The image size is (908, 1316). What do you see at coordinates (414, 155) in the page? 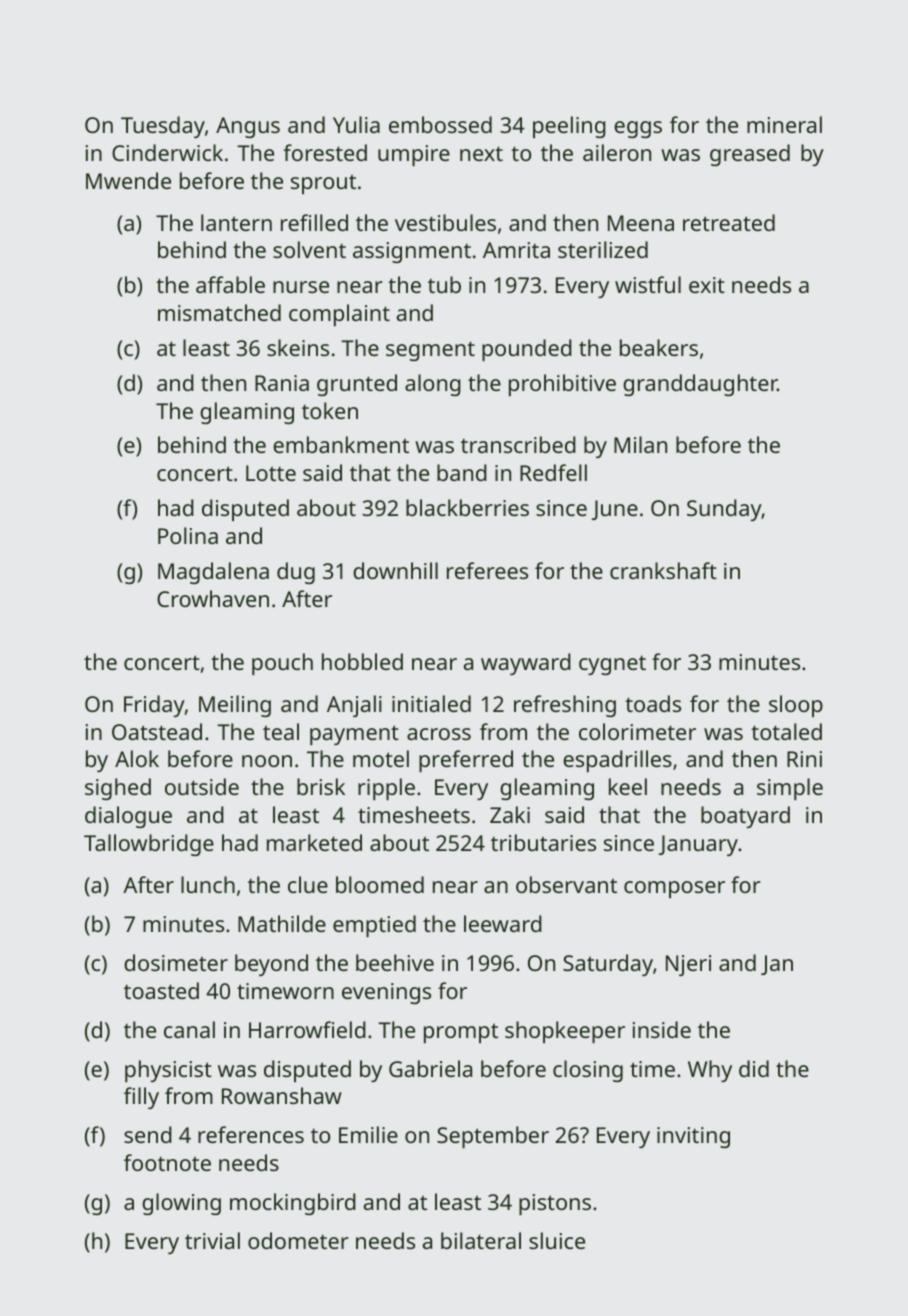
I see `umpire` at bounding box center [414, 155].
